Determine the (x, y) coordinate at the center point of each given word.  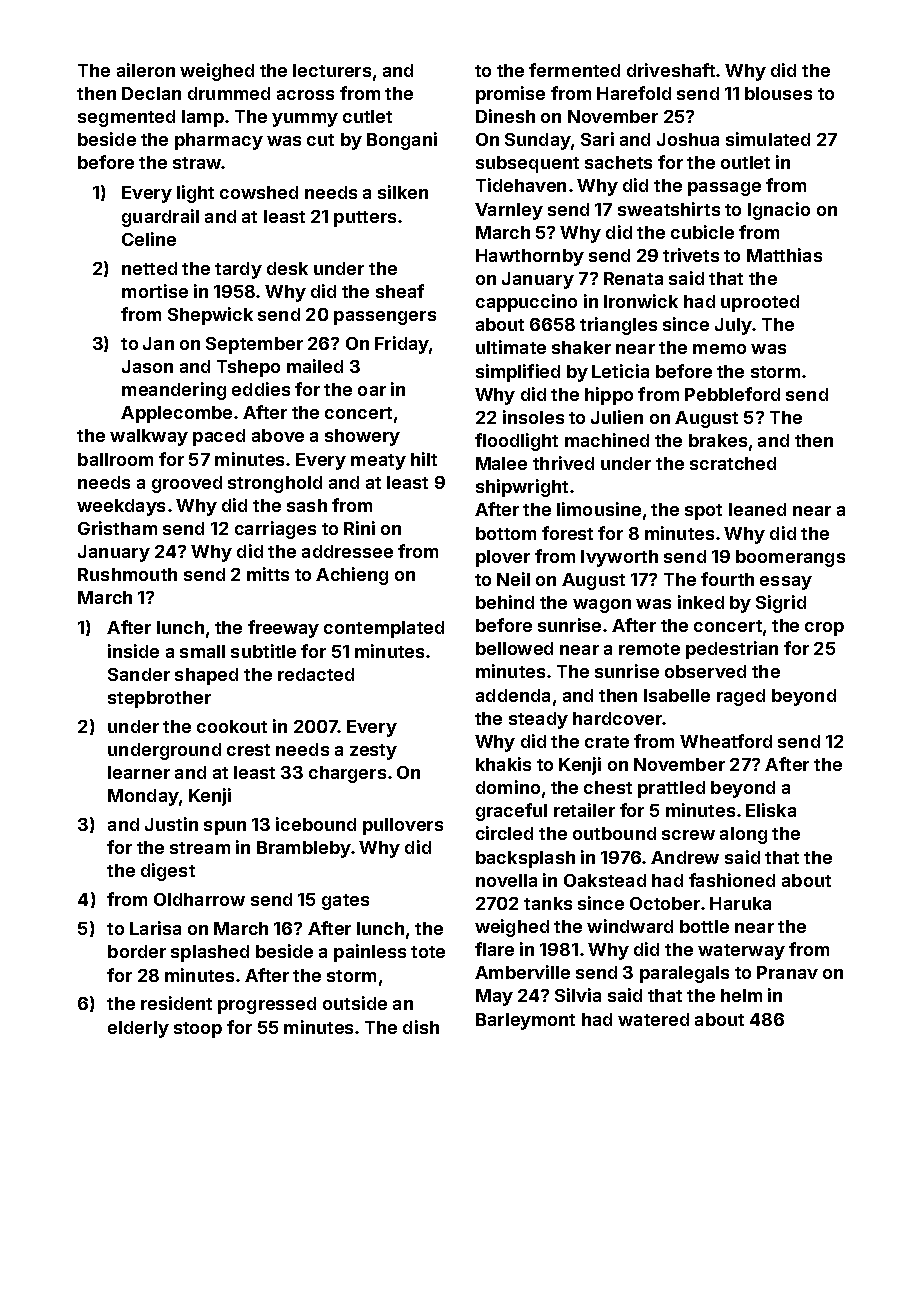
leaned (757, 509)
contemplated (384, 629)
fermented (574, 70)
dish (421, 1027)
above (278, 435)
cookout (232, 726)
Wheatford (726, 741)
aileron (146, 70)
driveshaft (671, 70)
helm (741, 995)
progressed (267, 1005)
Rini (359, 528)
